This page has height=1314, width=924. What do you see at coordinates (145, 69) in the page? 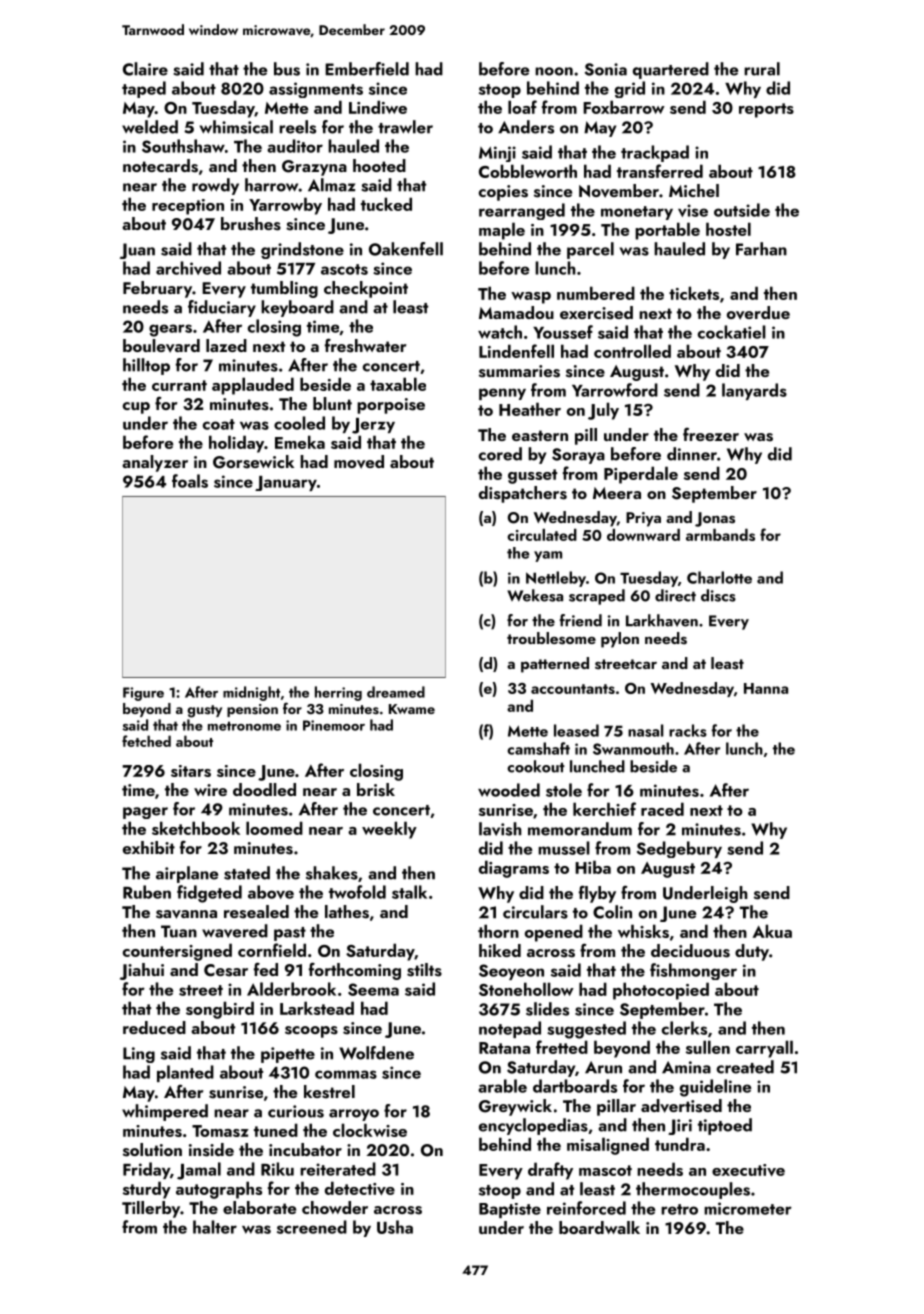
I see `Claire` at bounding box center [145, 69].
